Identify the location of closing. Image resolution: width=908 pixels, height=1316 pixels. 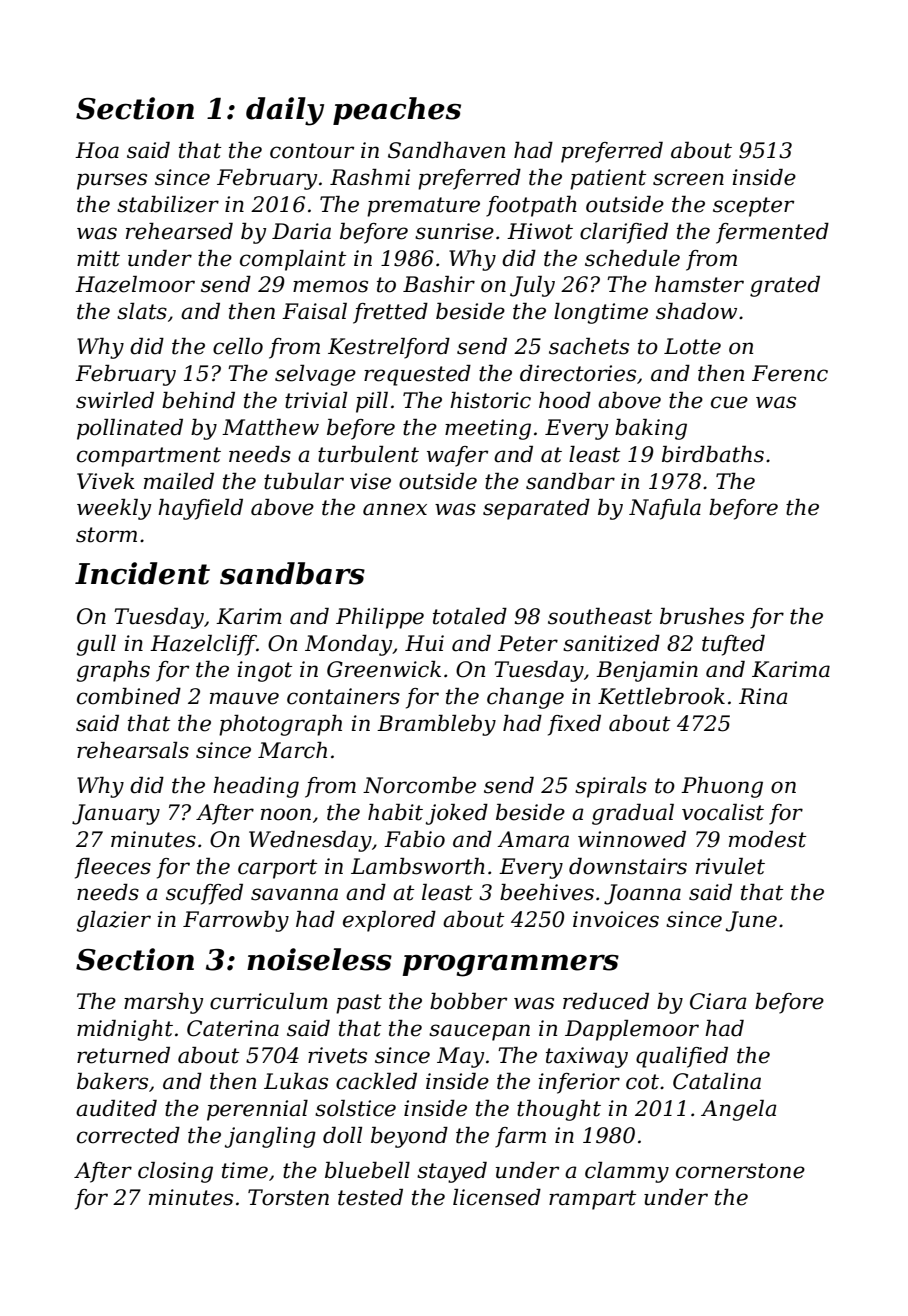
(175, 1172).
